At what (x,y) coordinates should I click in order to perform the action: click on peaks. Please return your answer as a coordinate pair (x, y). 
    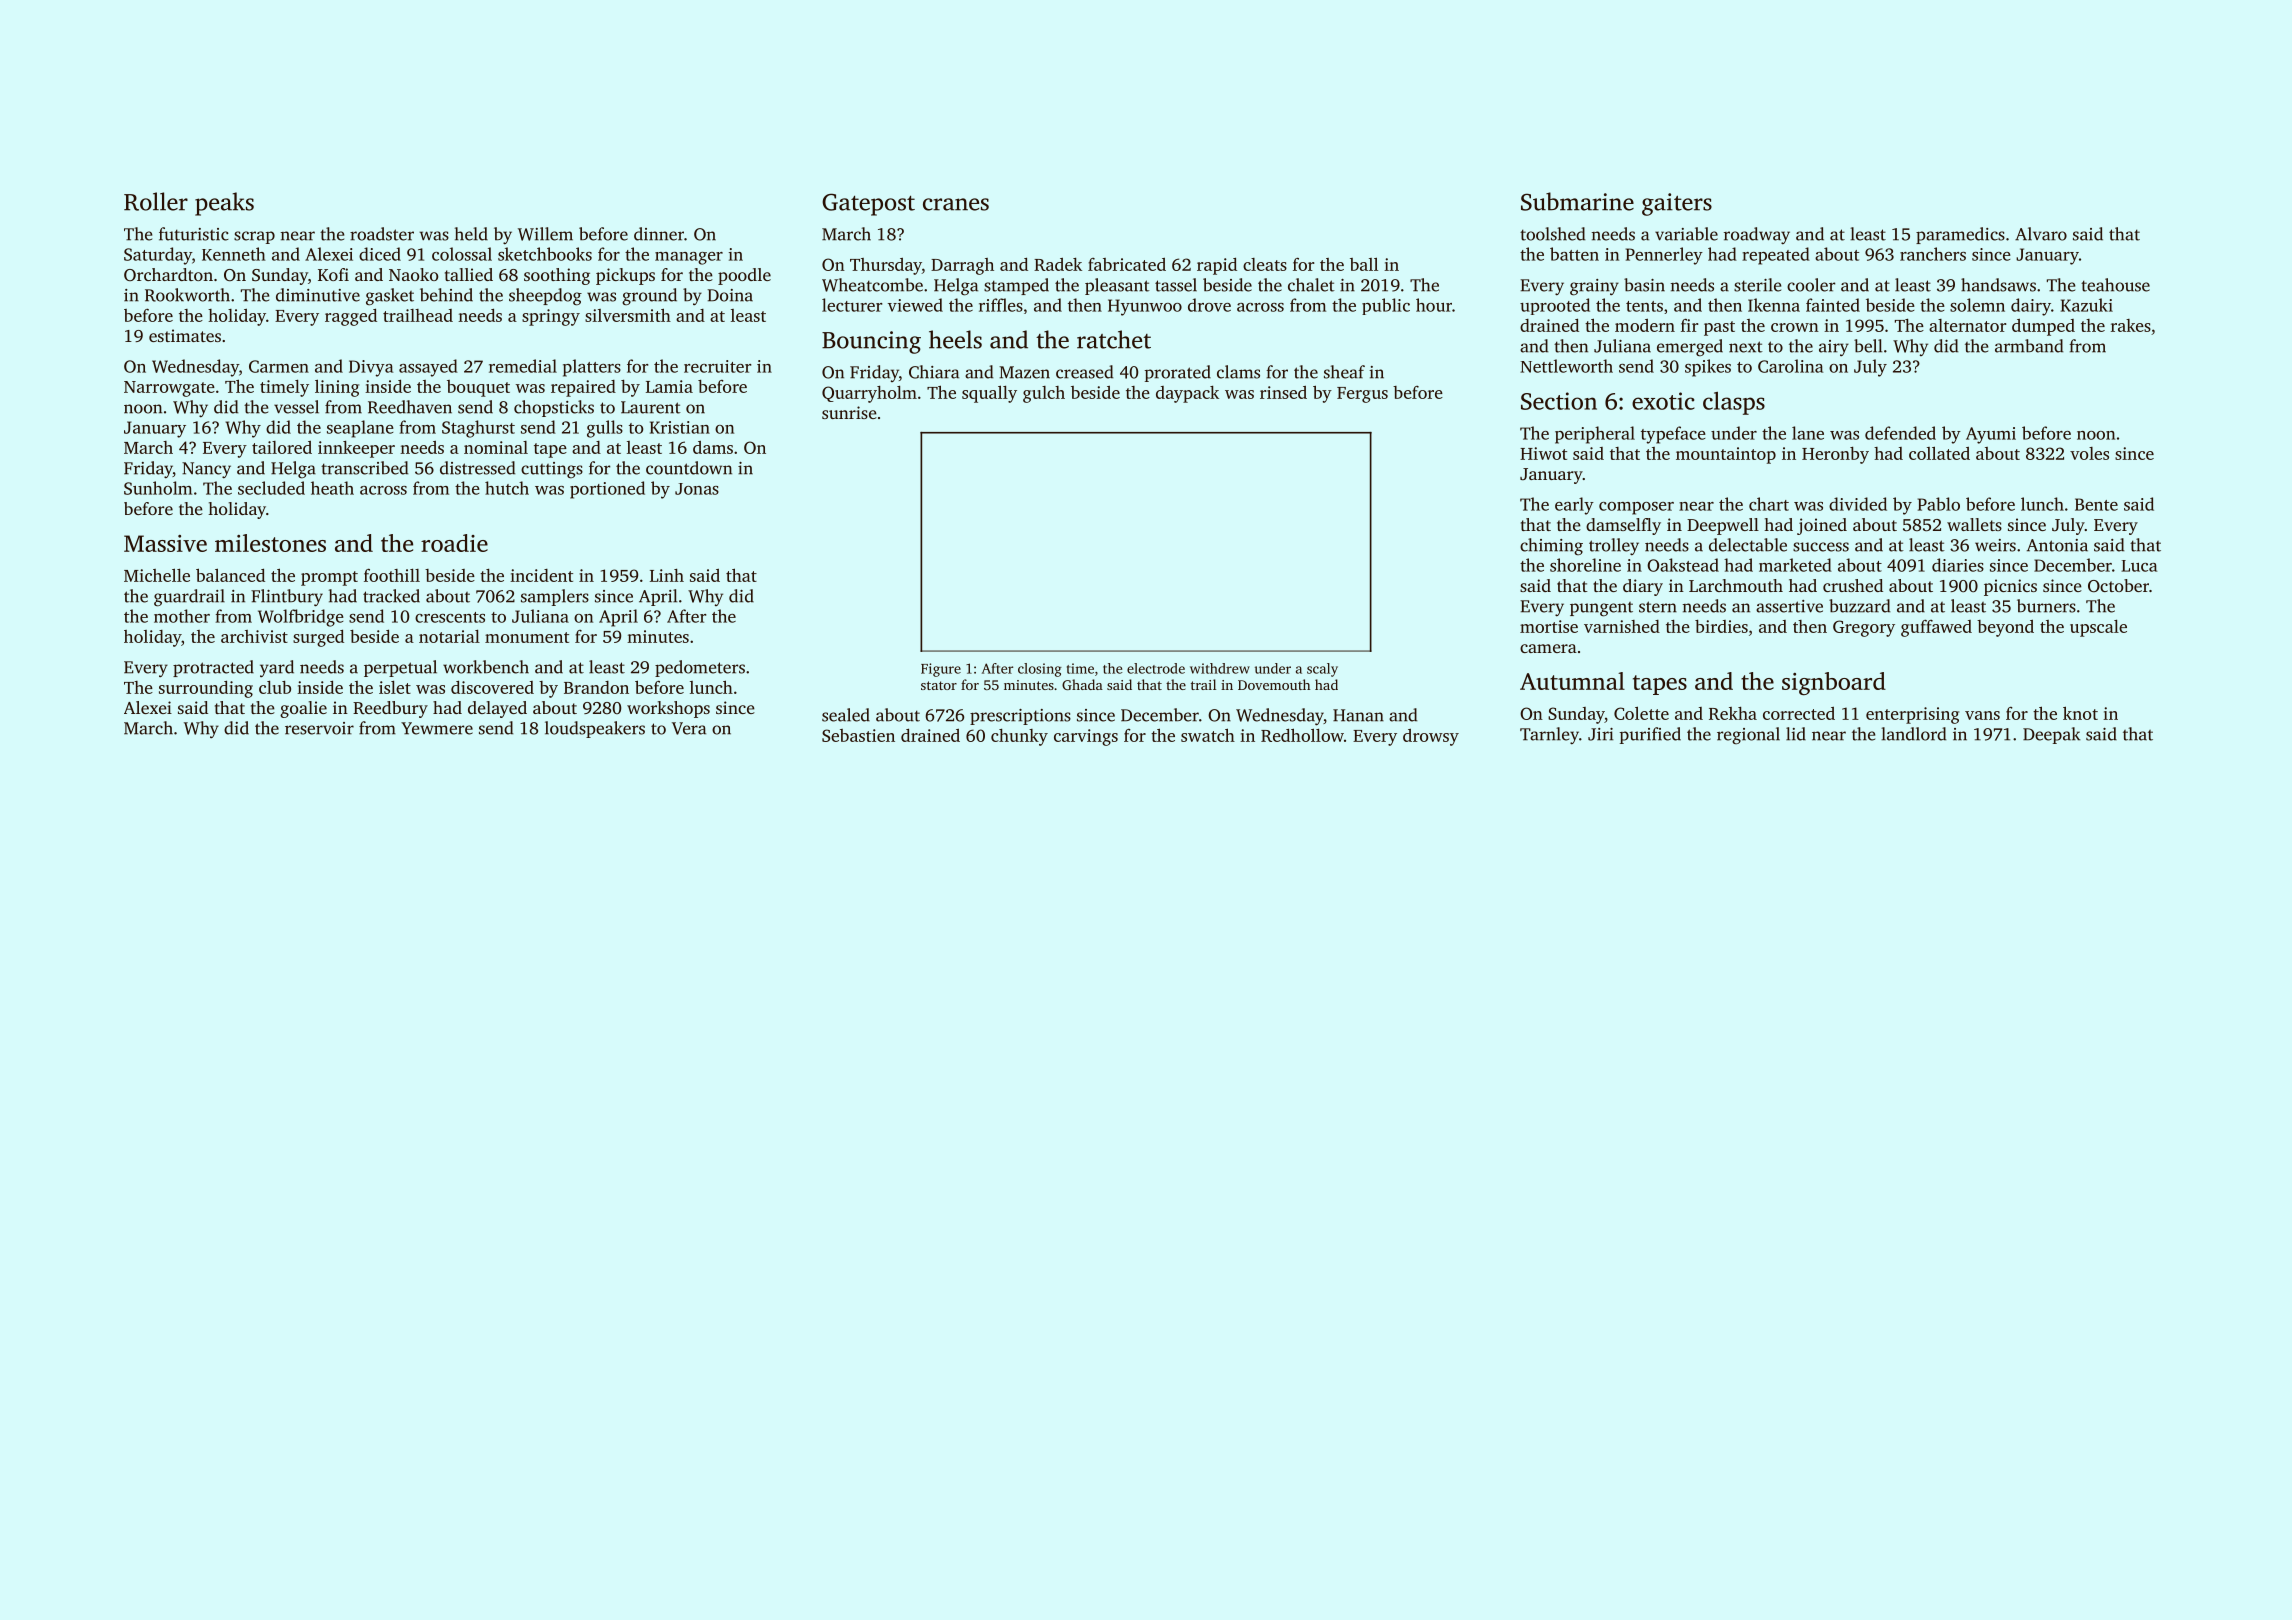
    Looking at the image, I should click on (224, 204).
